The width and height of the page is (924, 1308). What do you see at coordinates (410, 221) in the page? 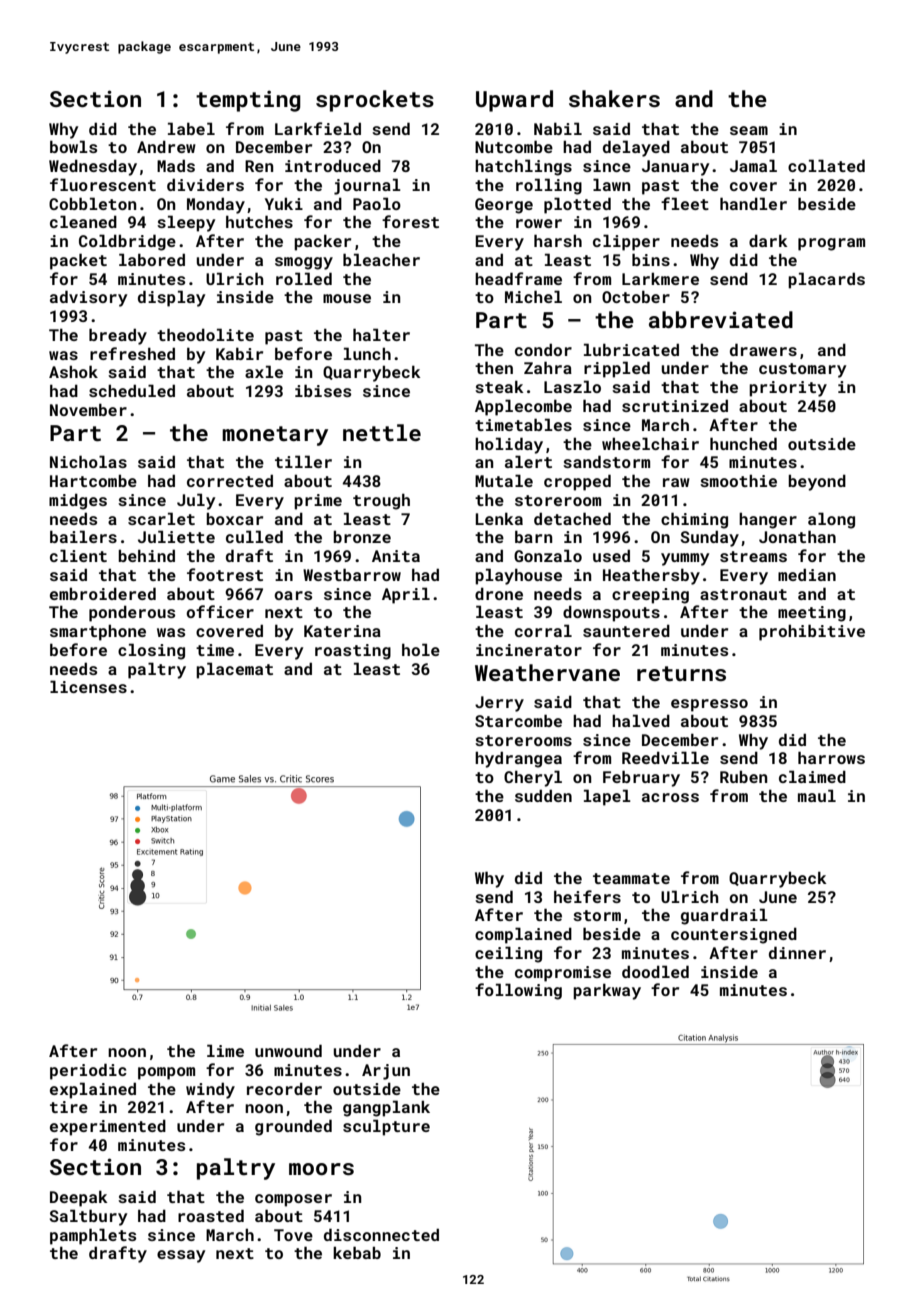
I see `forest` at bounding box center [410, 221].
